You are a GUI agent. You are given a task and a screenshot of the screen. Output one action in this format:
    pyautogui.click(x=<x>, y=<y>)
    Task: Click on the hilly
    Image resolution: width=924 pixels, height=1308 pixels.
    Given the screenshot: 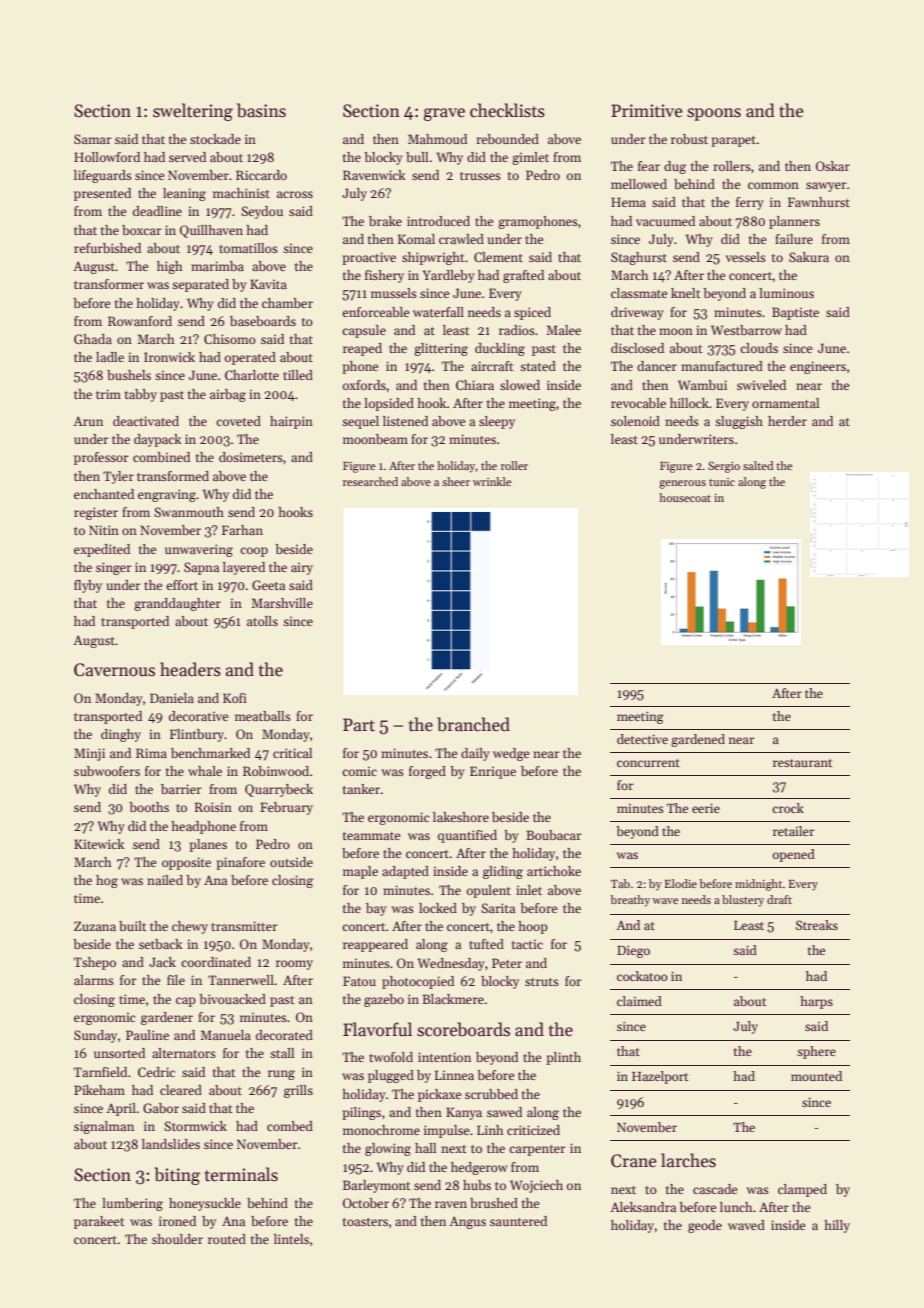 What is the action you would take?
    pyautogui.click(x=837, y=1226)
